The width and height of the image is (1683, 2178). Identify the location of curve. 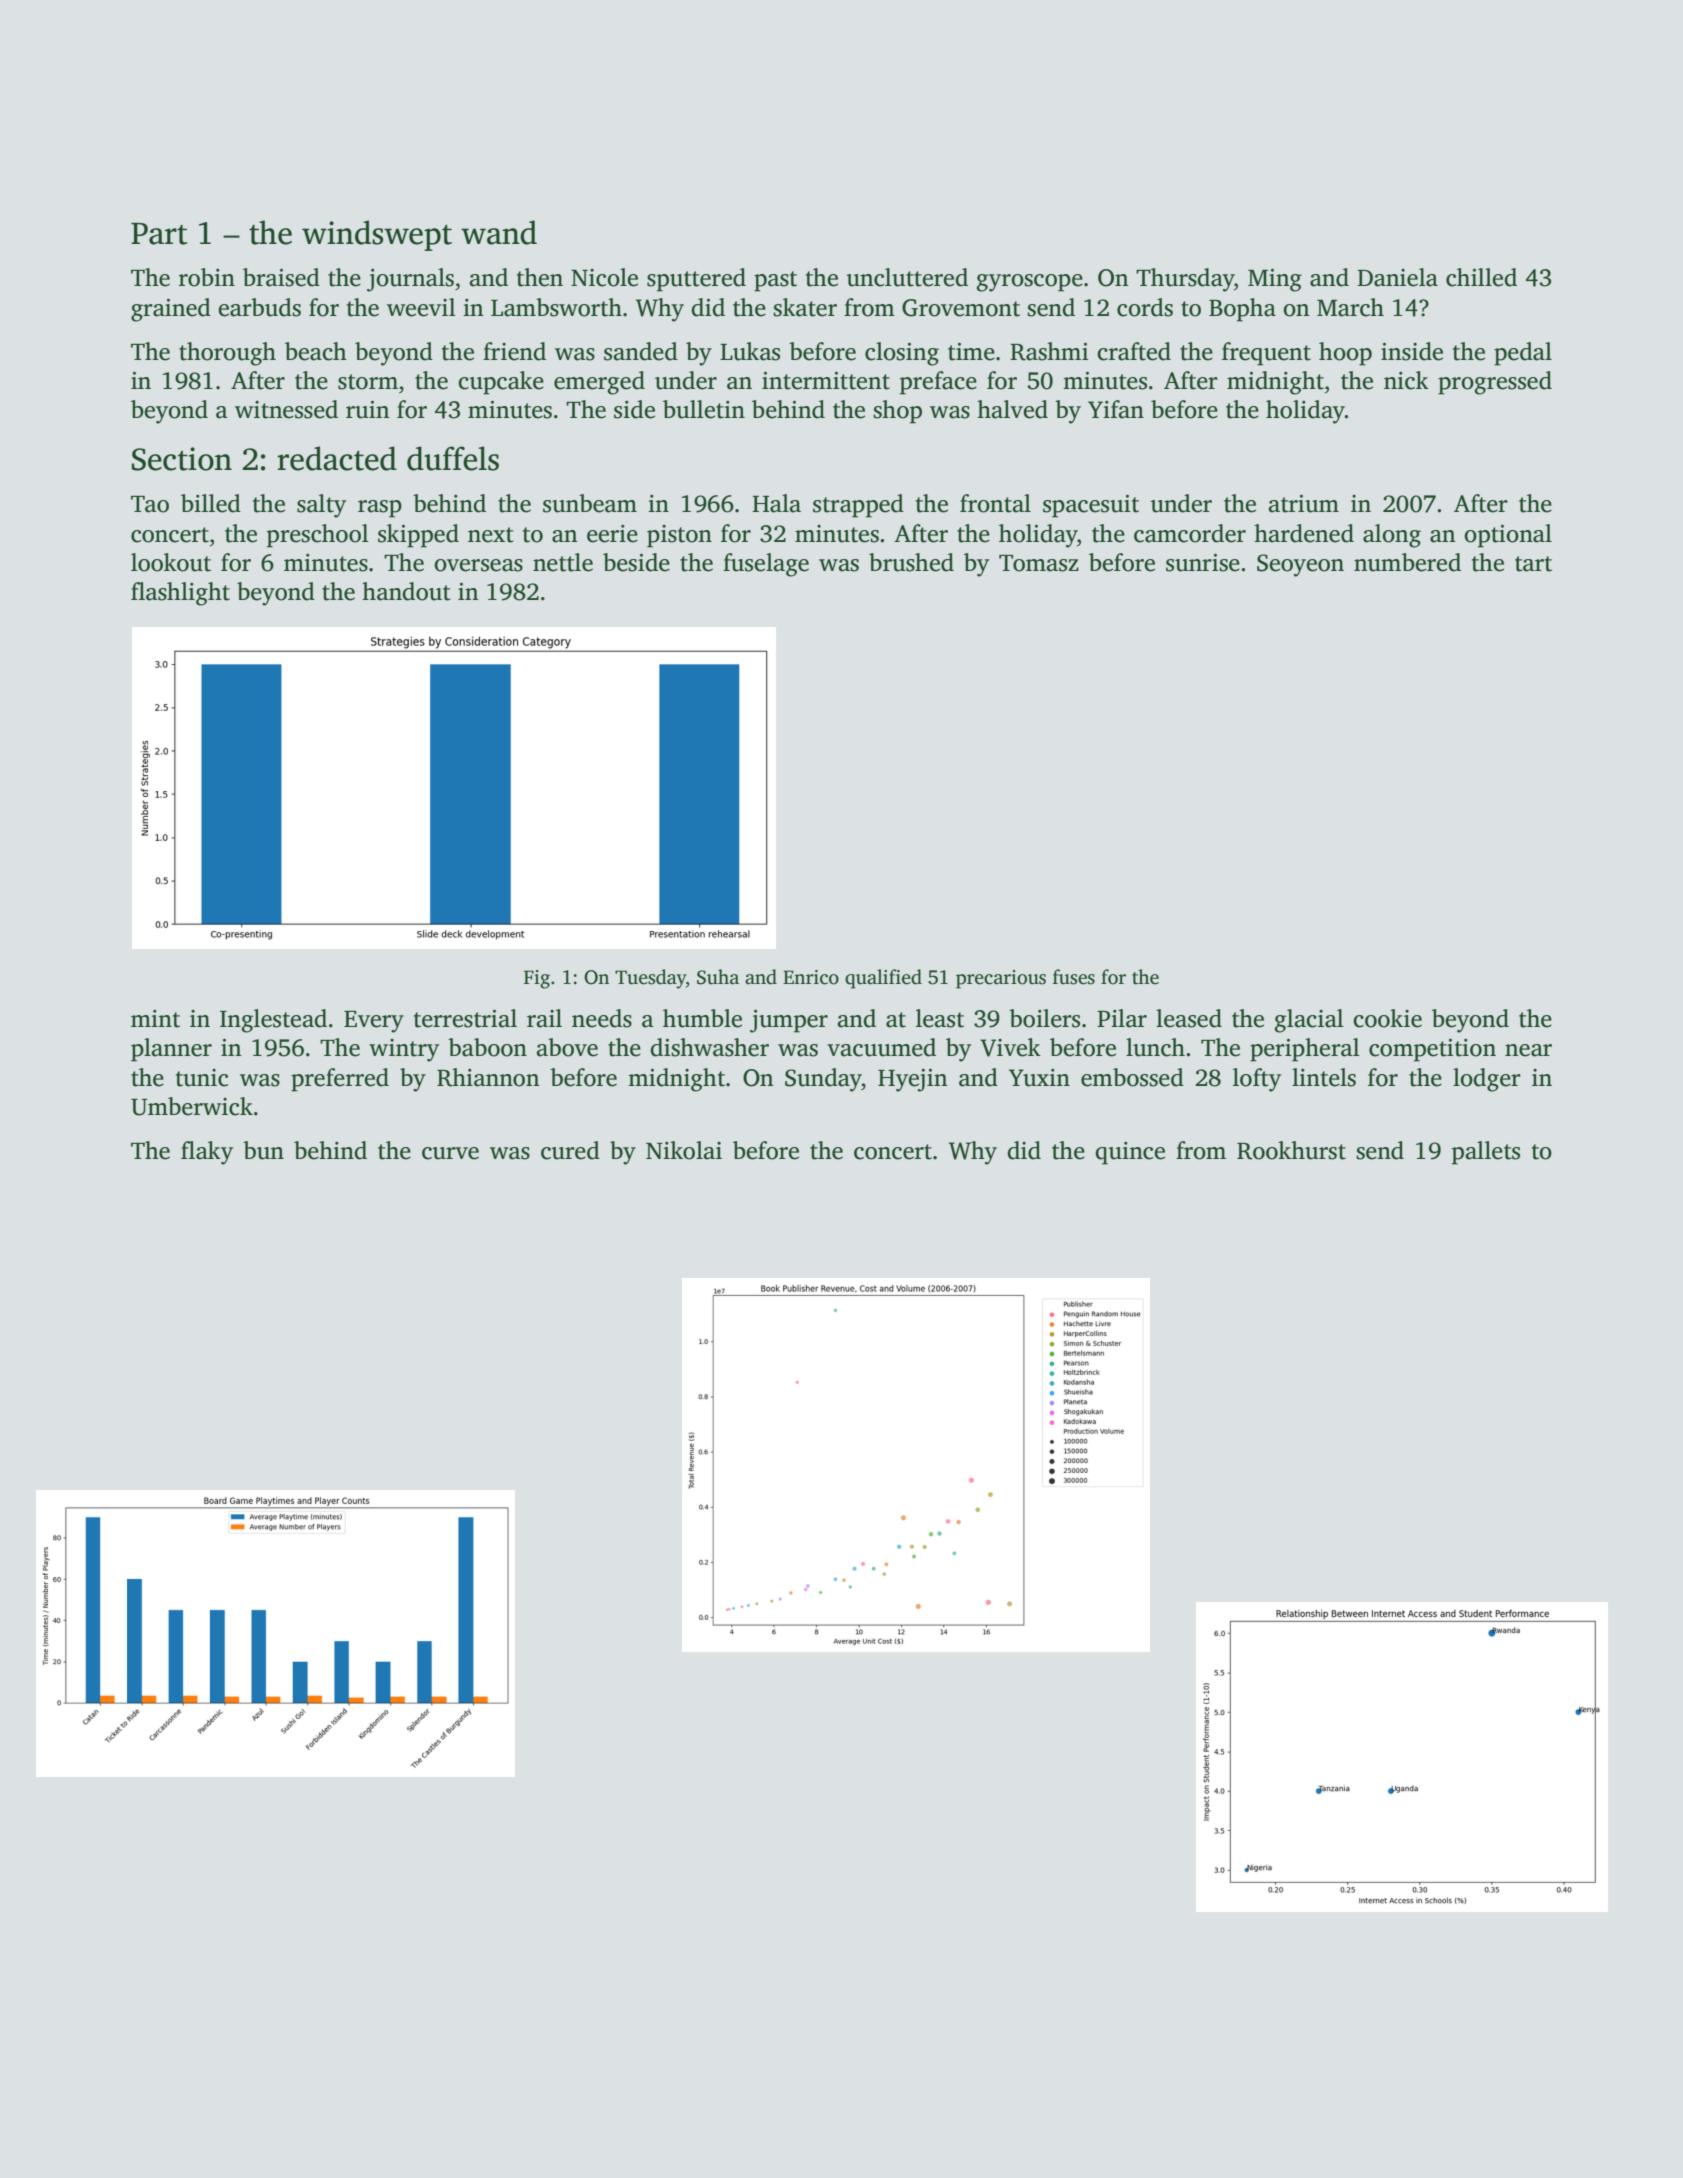
(450, 1153).
